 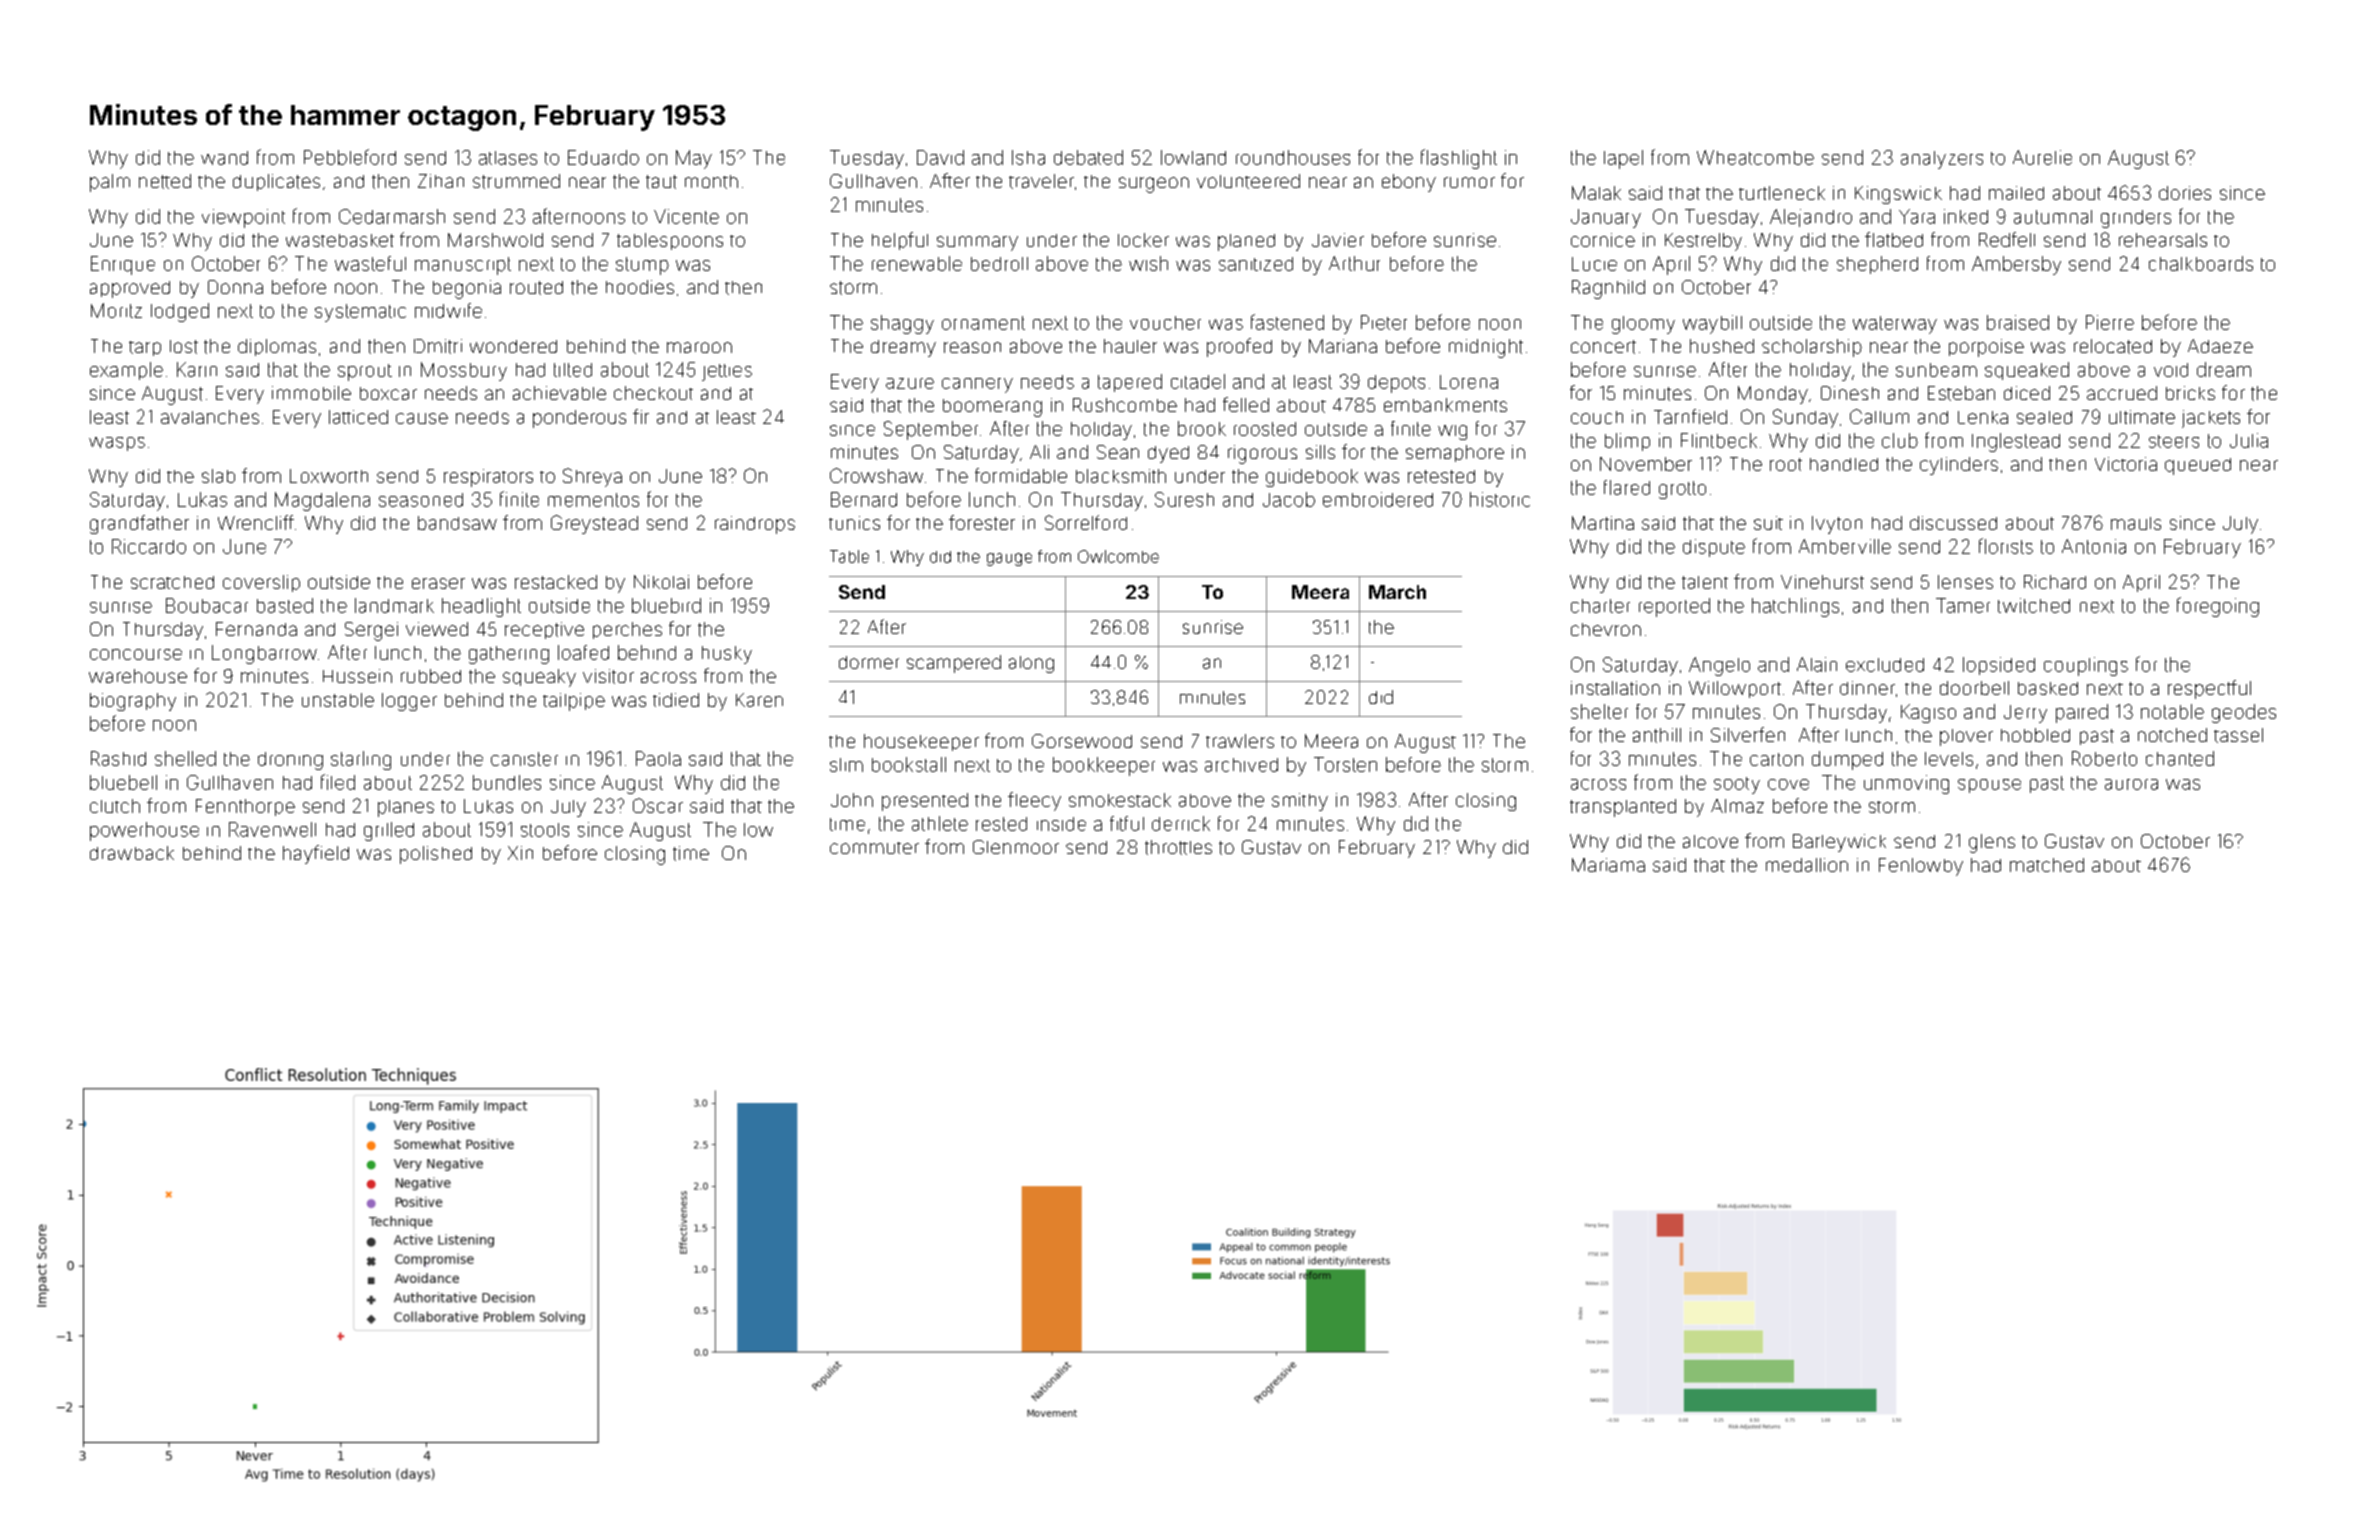 I want to click on Adaeze, so click(x=2220, y=346).
